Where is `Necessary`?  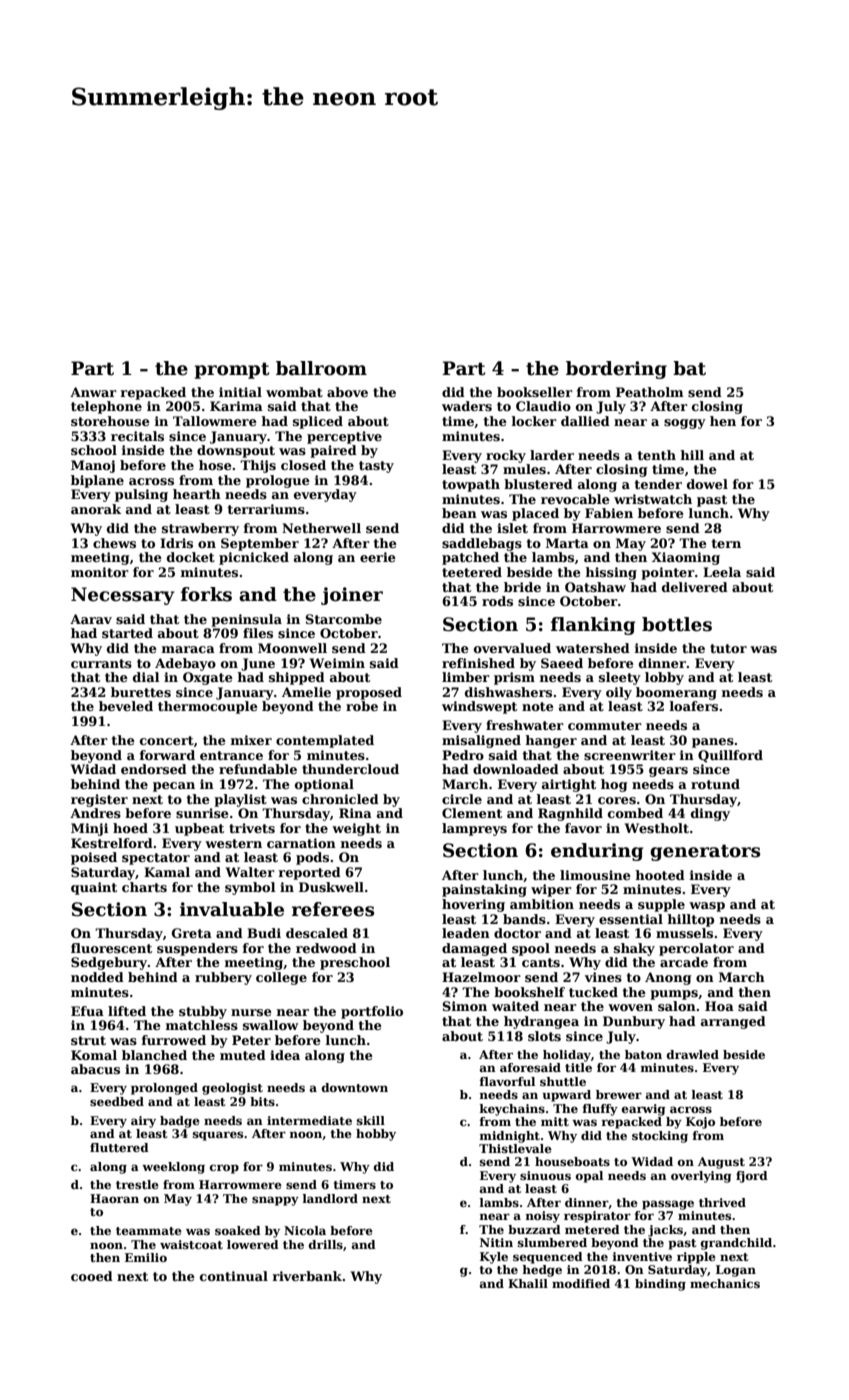
Necessary is located at coordinates (123, 596).
